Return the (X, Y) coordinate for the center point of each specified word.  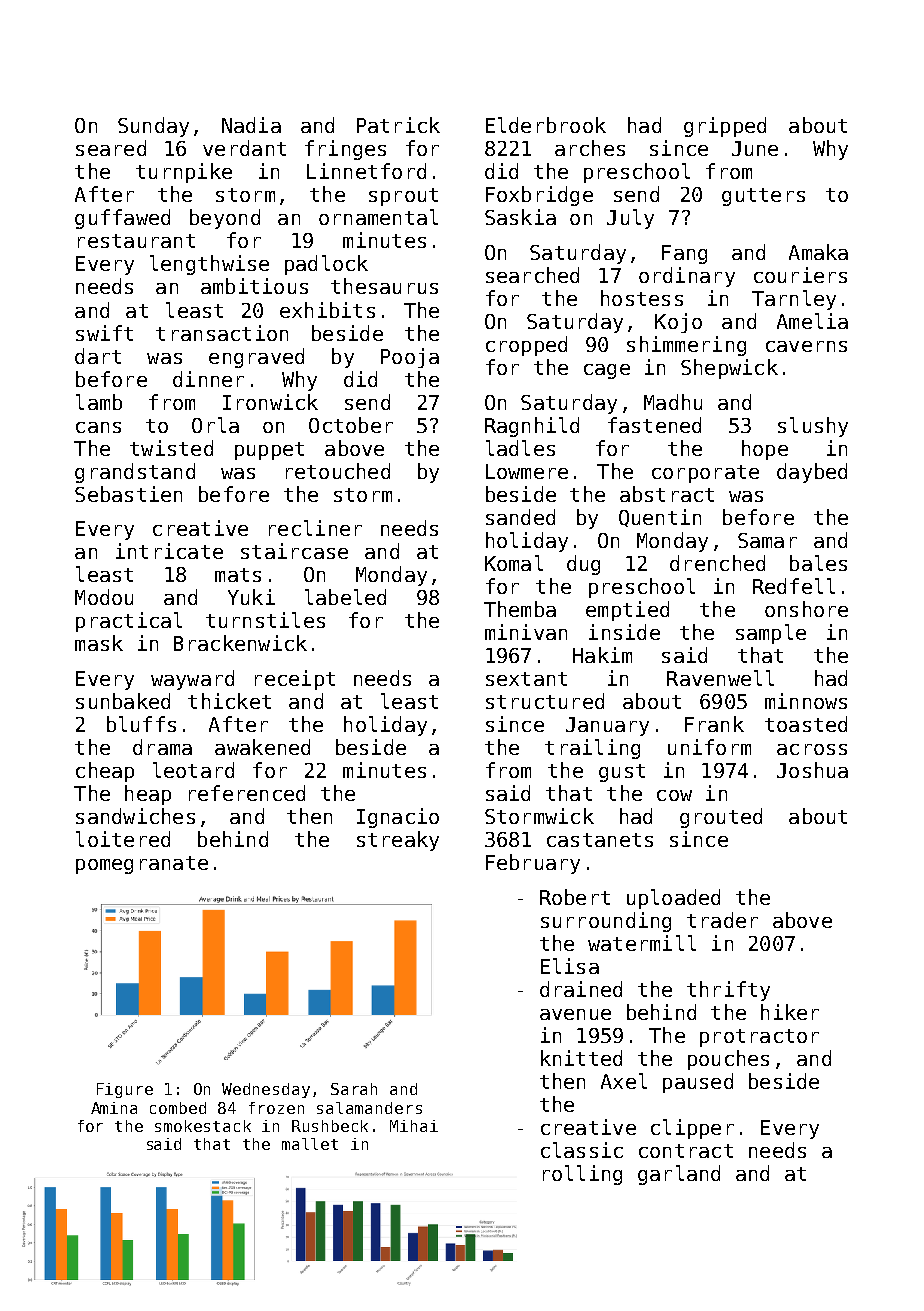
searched (532, 275)
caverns (806, 346)
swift (104, 333)
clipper (692, 1129)
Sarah (354, 1089)
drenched (717, 563)
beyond (225, 219)
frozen (276, 1108)
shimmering (686, 346)
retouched (338, 471)
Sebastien (128, 494)
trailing (592, 749)
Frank (714, 724)
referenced (247, 793)
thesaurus (384, 286)
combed (178, 1108)
